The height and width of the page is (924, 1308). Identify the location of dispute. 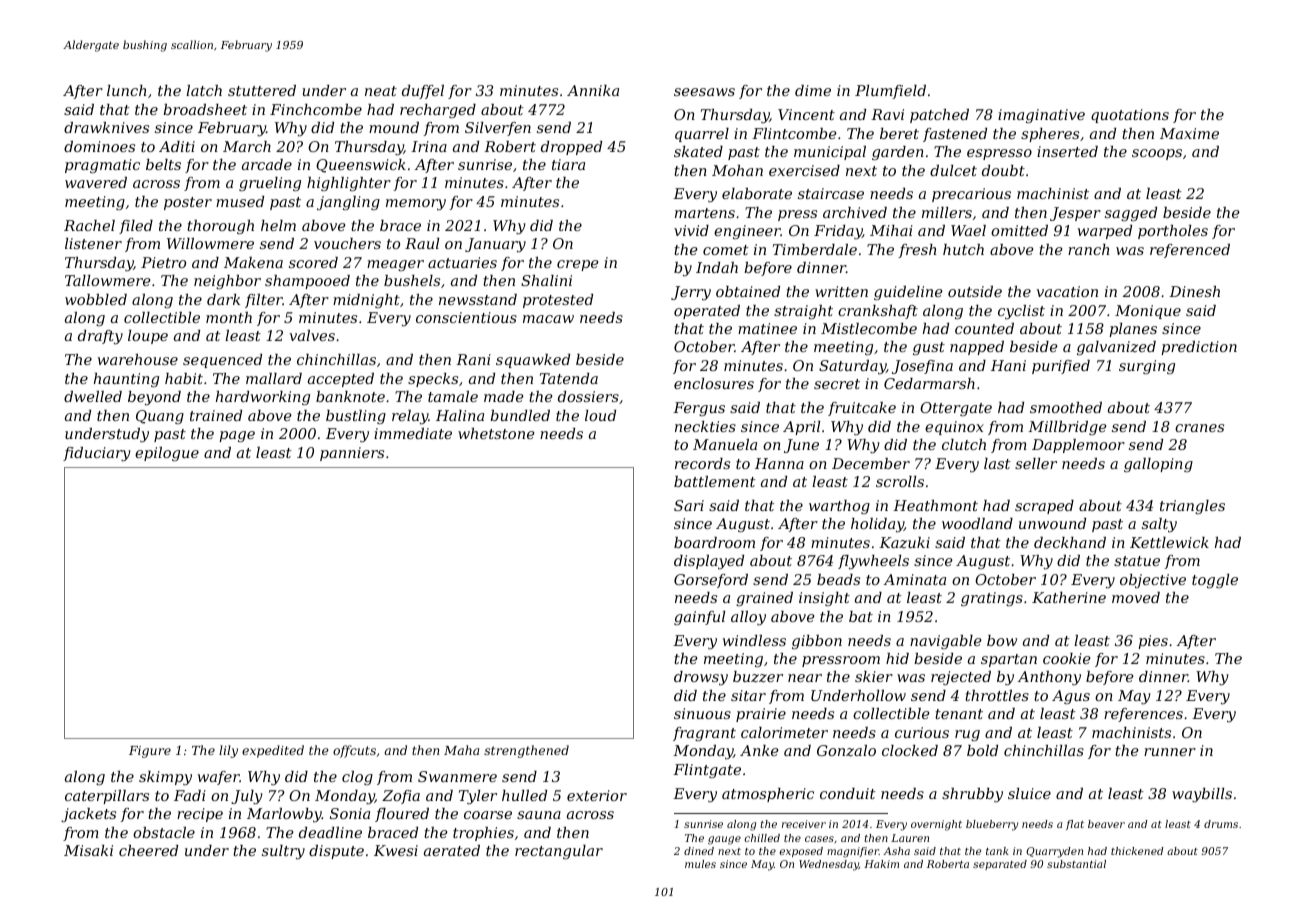
(336, 852).
